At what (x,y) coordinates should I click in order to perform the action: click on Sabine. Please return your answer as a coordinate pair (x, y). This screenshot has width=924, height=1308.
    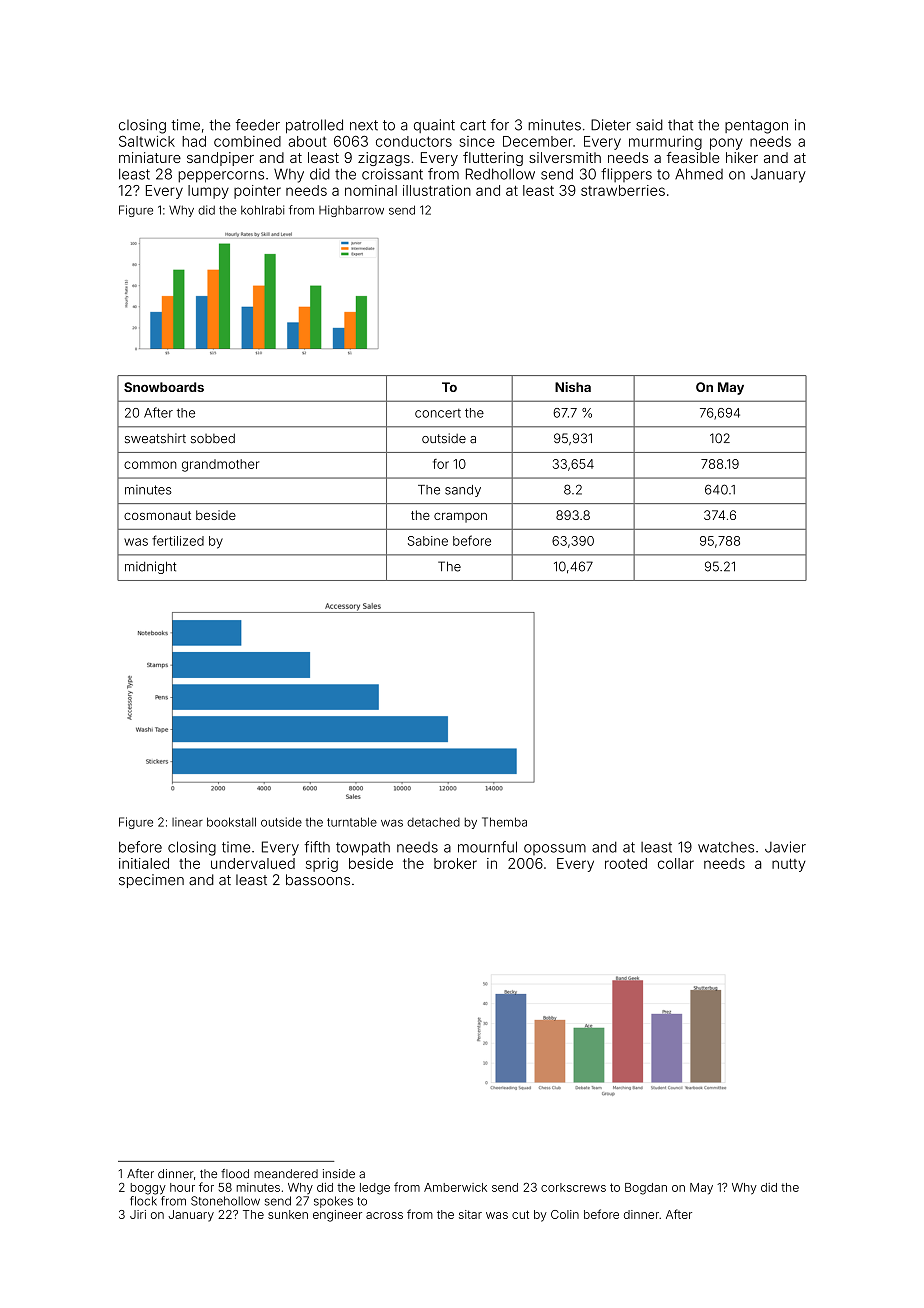
    Looking at the image, I should click on (428, 541).
